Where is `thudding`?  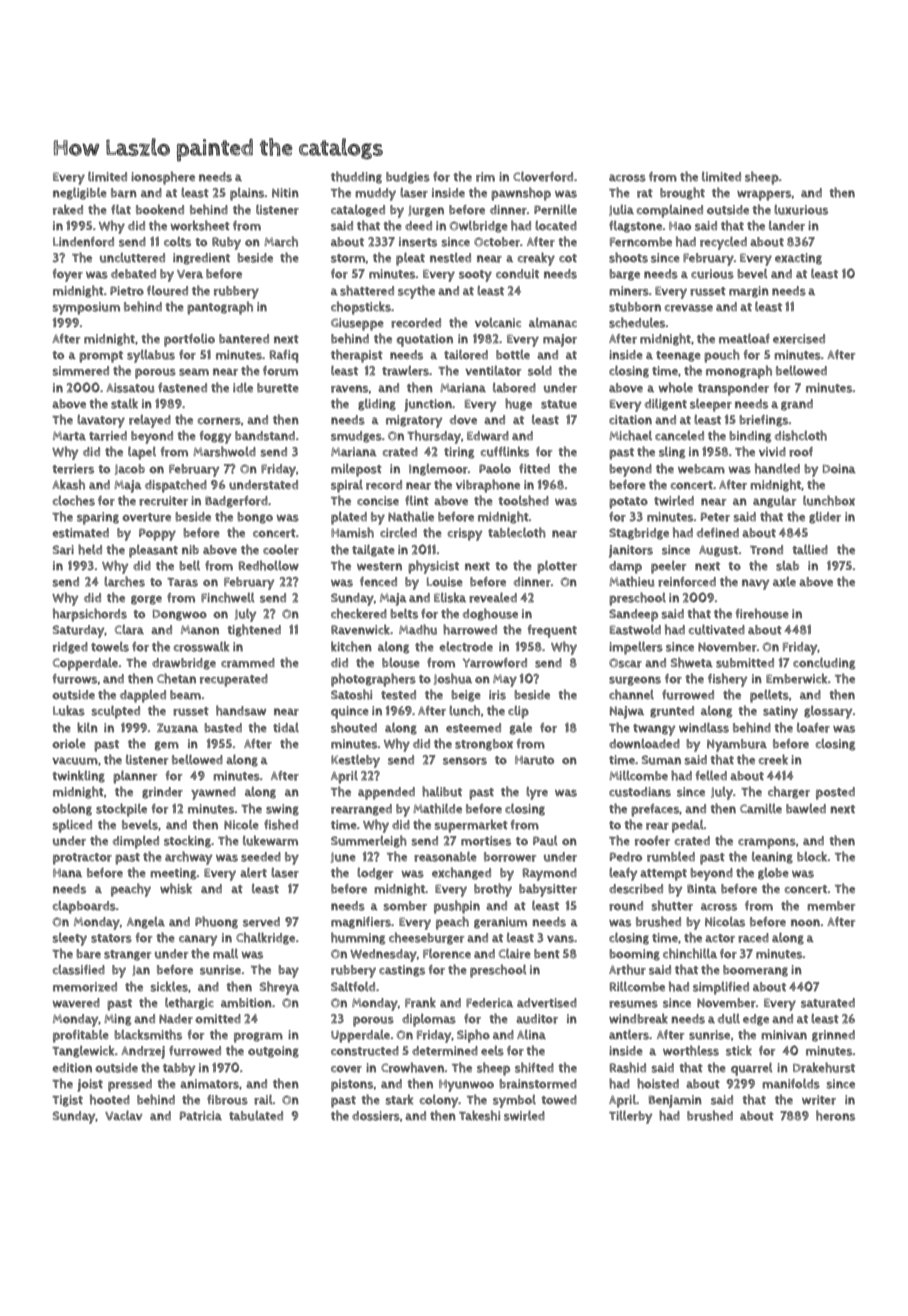
thudding is located at coordinates (356, 177).
